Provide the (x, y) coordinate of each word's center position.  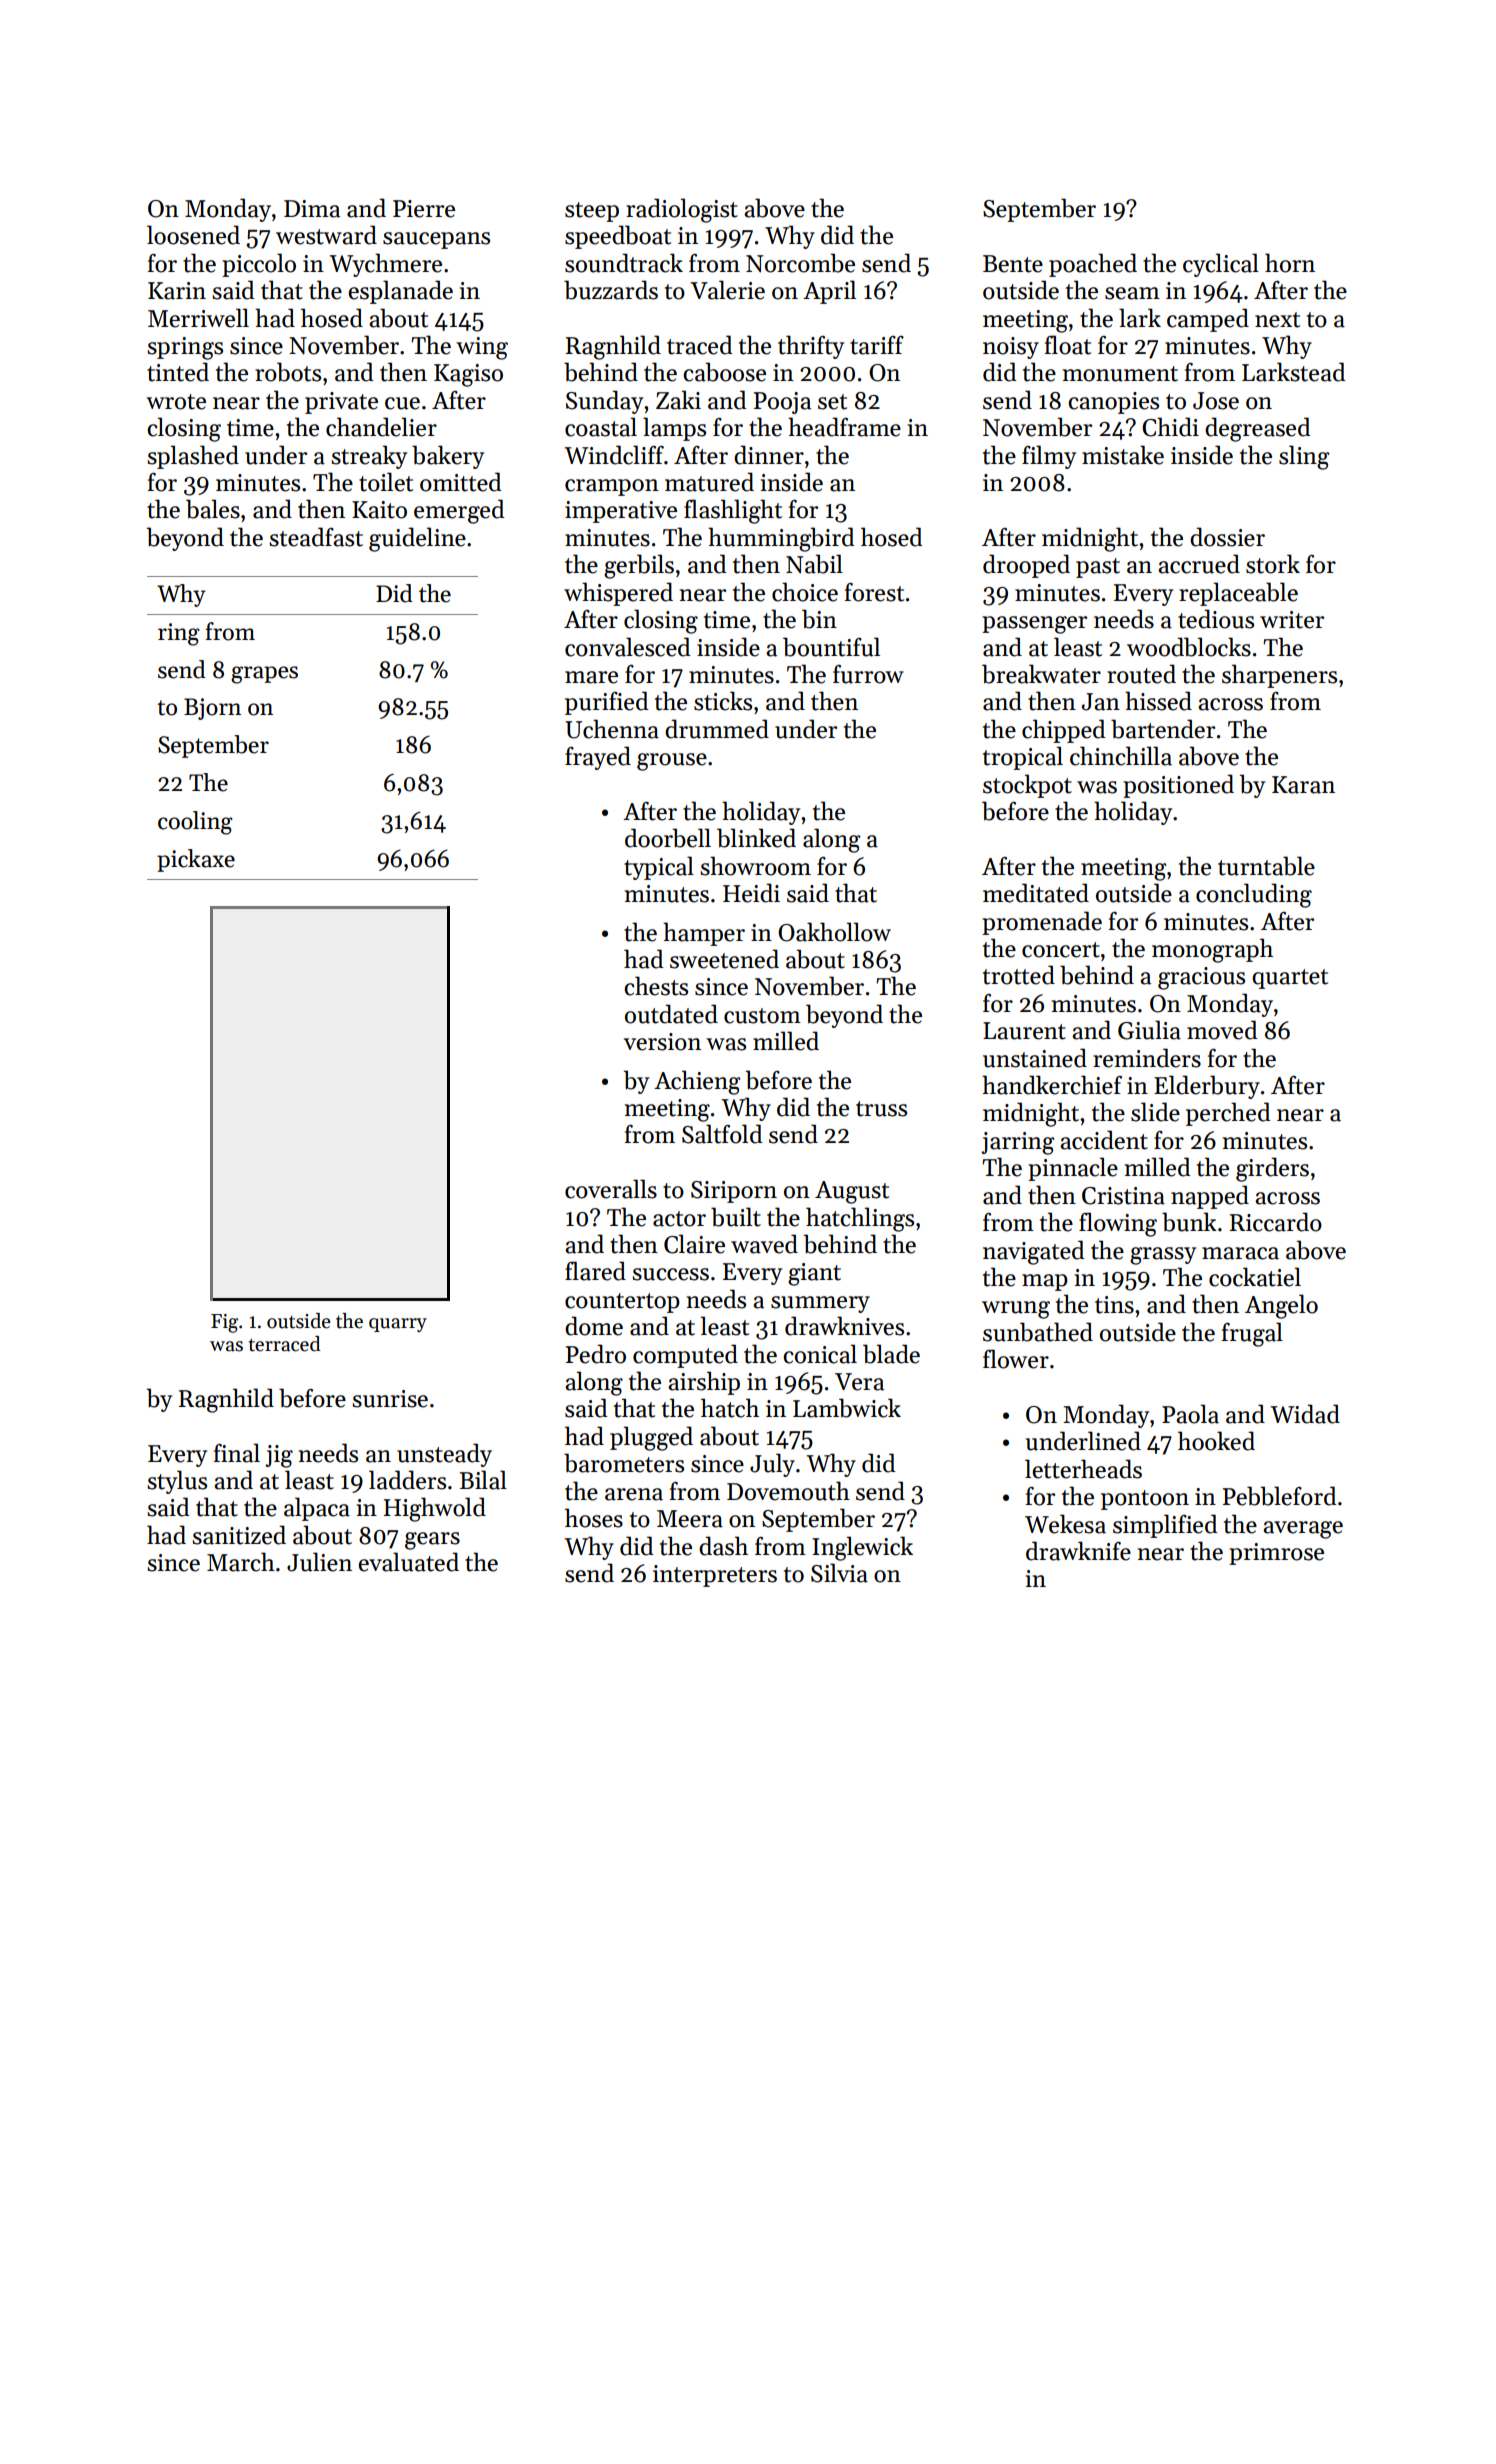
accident (1104, 1140)
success (670, 1274)
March (241, 1562)
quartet (1290, 979)
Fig (224, 1323)
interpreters (715, 1576)
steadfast (316, 537)
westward (326, 235)
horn (1290, 263)
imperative (621, 512)
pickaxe (196, 860)
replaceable (1238, 594)
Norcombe (800, 263)
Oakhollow (834, 932)
